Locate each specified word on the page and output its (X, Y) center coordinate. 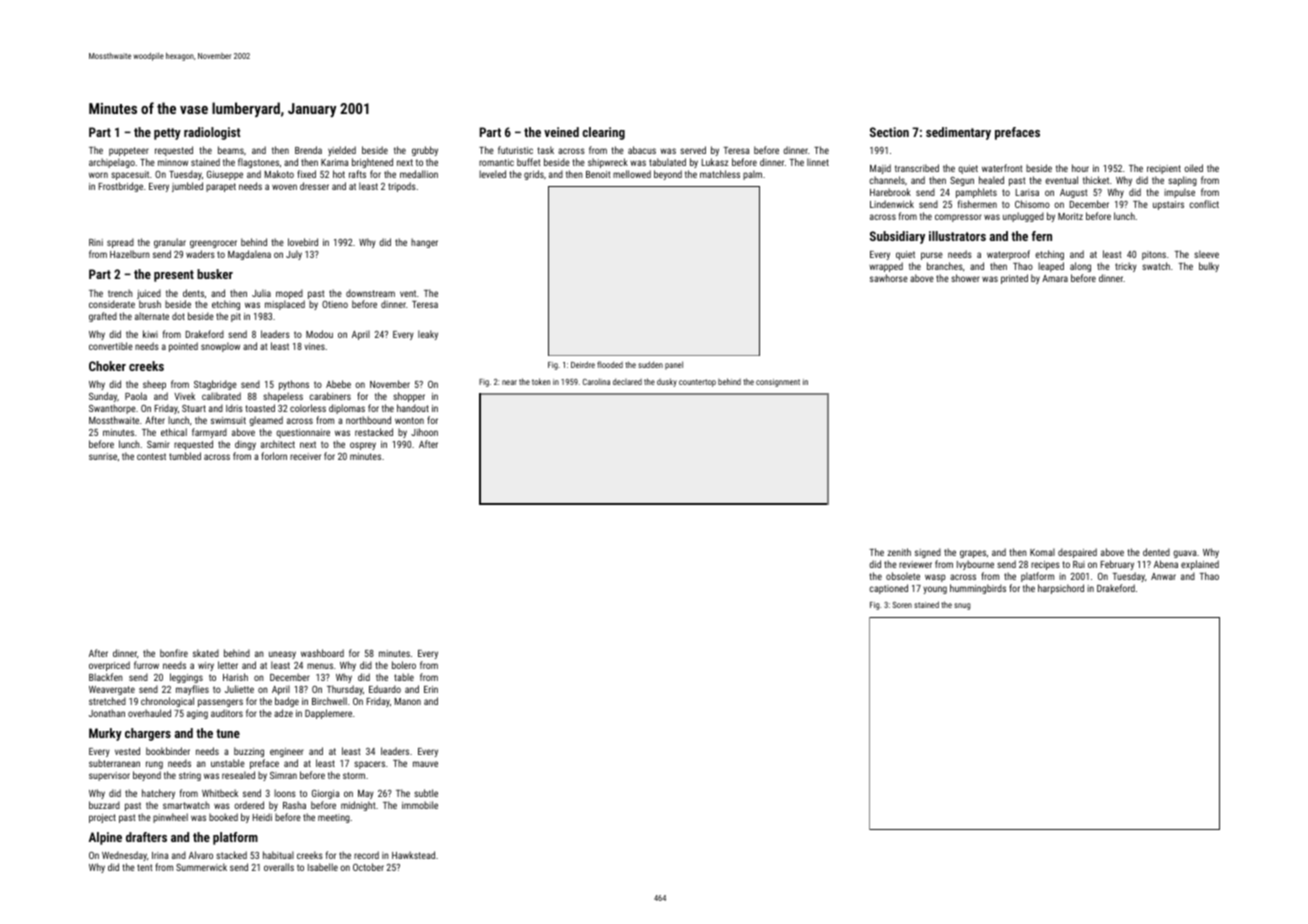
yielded (342, 151)
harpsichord (1061, 589)
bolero (404, 665)
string (190, 776)
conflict (1204, 204)
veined (561, 132)
